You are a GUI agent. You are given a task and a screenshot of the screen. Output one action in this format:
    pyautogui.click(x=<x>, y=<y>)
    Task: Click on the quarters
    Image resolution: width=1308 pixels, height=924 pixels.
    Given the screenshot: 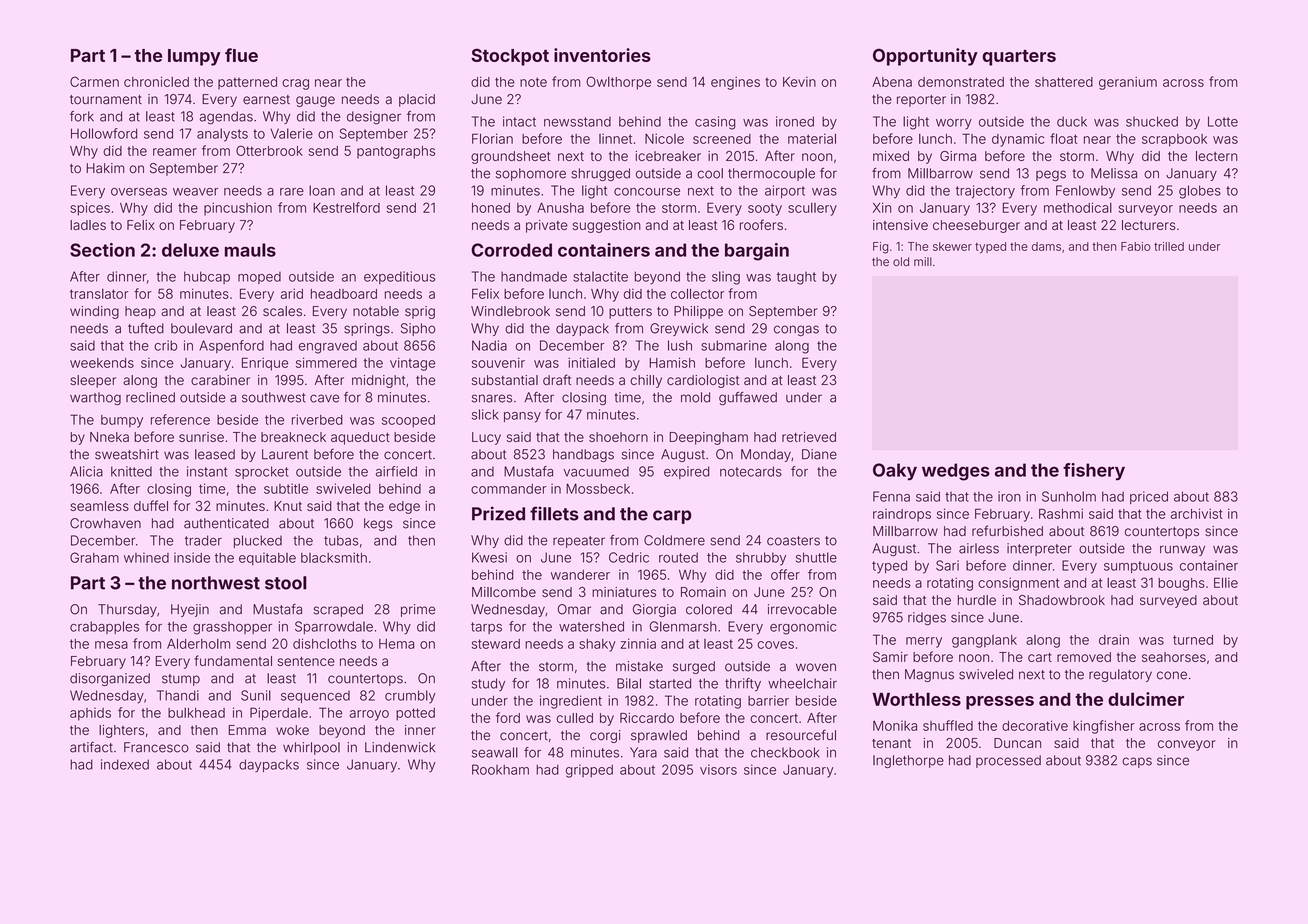 What is the action you would take?
    pyautogui.click(x=1019, y=58)
